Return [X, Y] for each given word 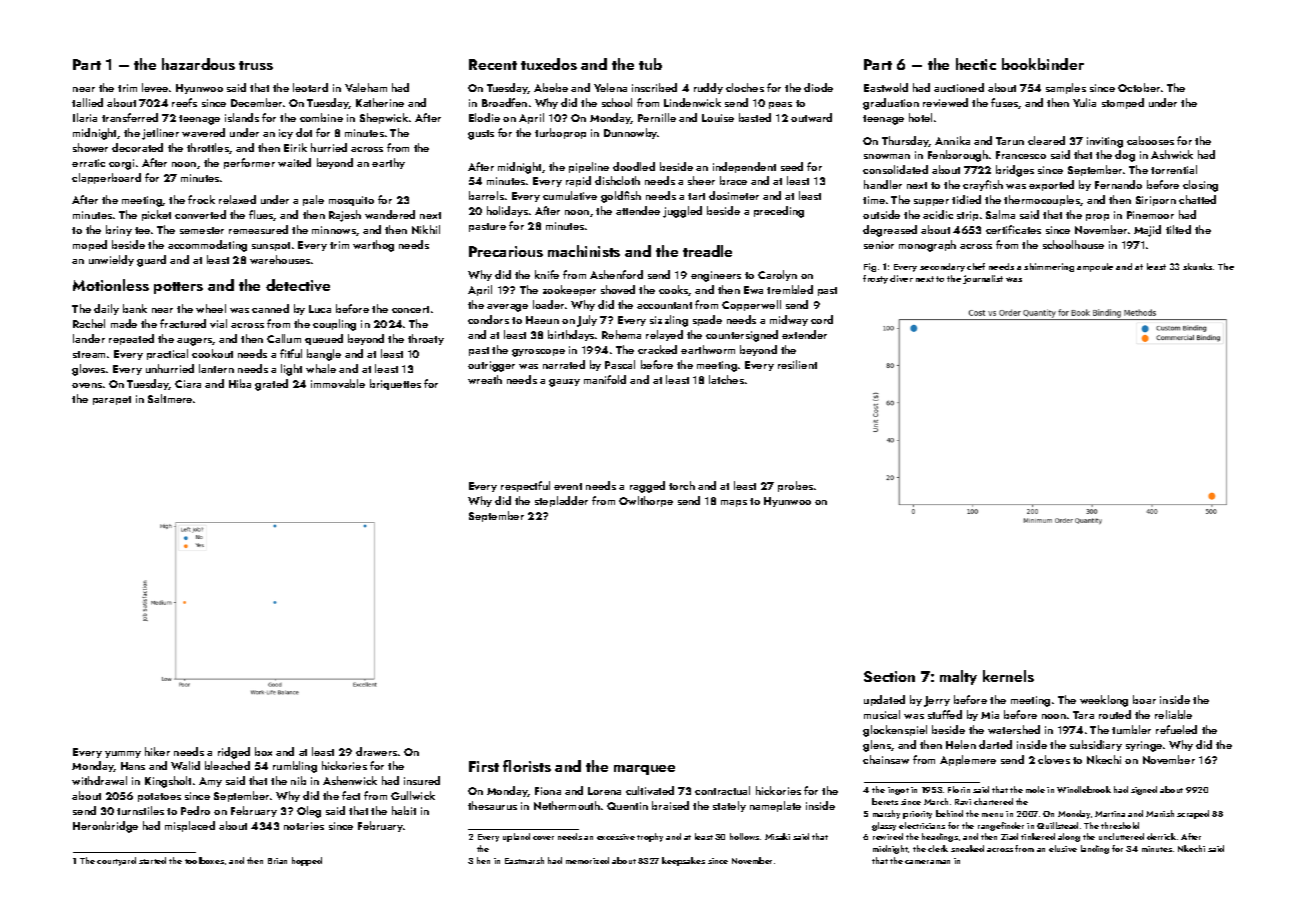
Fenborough [958, 156]
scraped [1193, 814]
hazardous [198, 64]
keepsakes [683, 861]
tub [650, 64]
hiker [157, 751]
